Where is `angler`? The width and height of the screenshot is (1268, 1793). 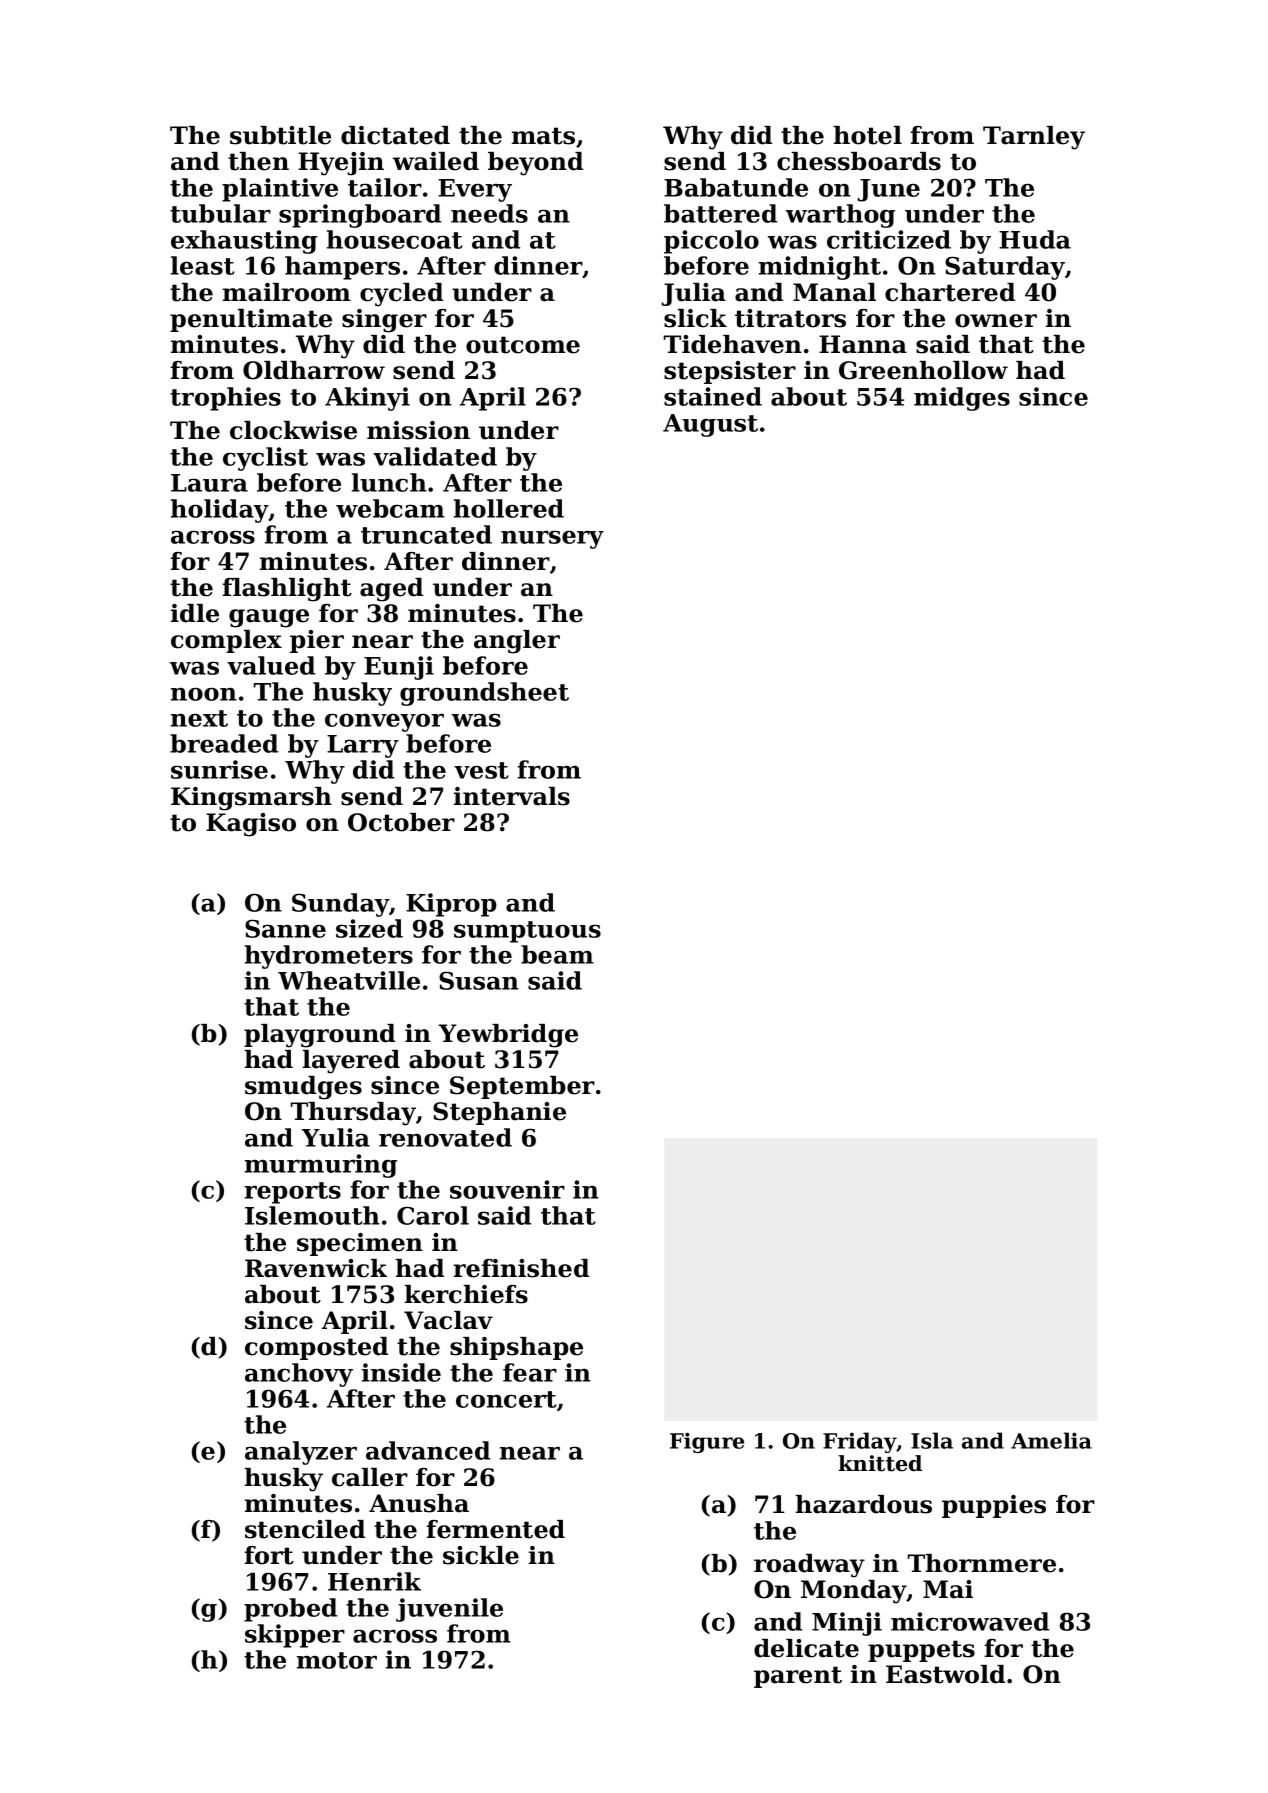
angler is located at coordinates (517, 642).
